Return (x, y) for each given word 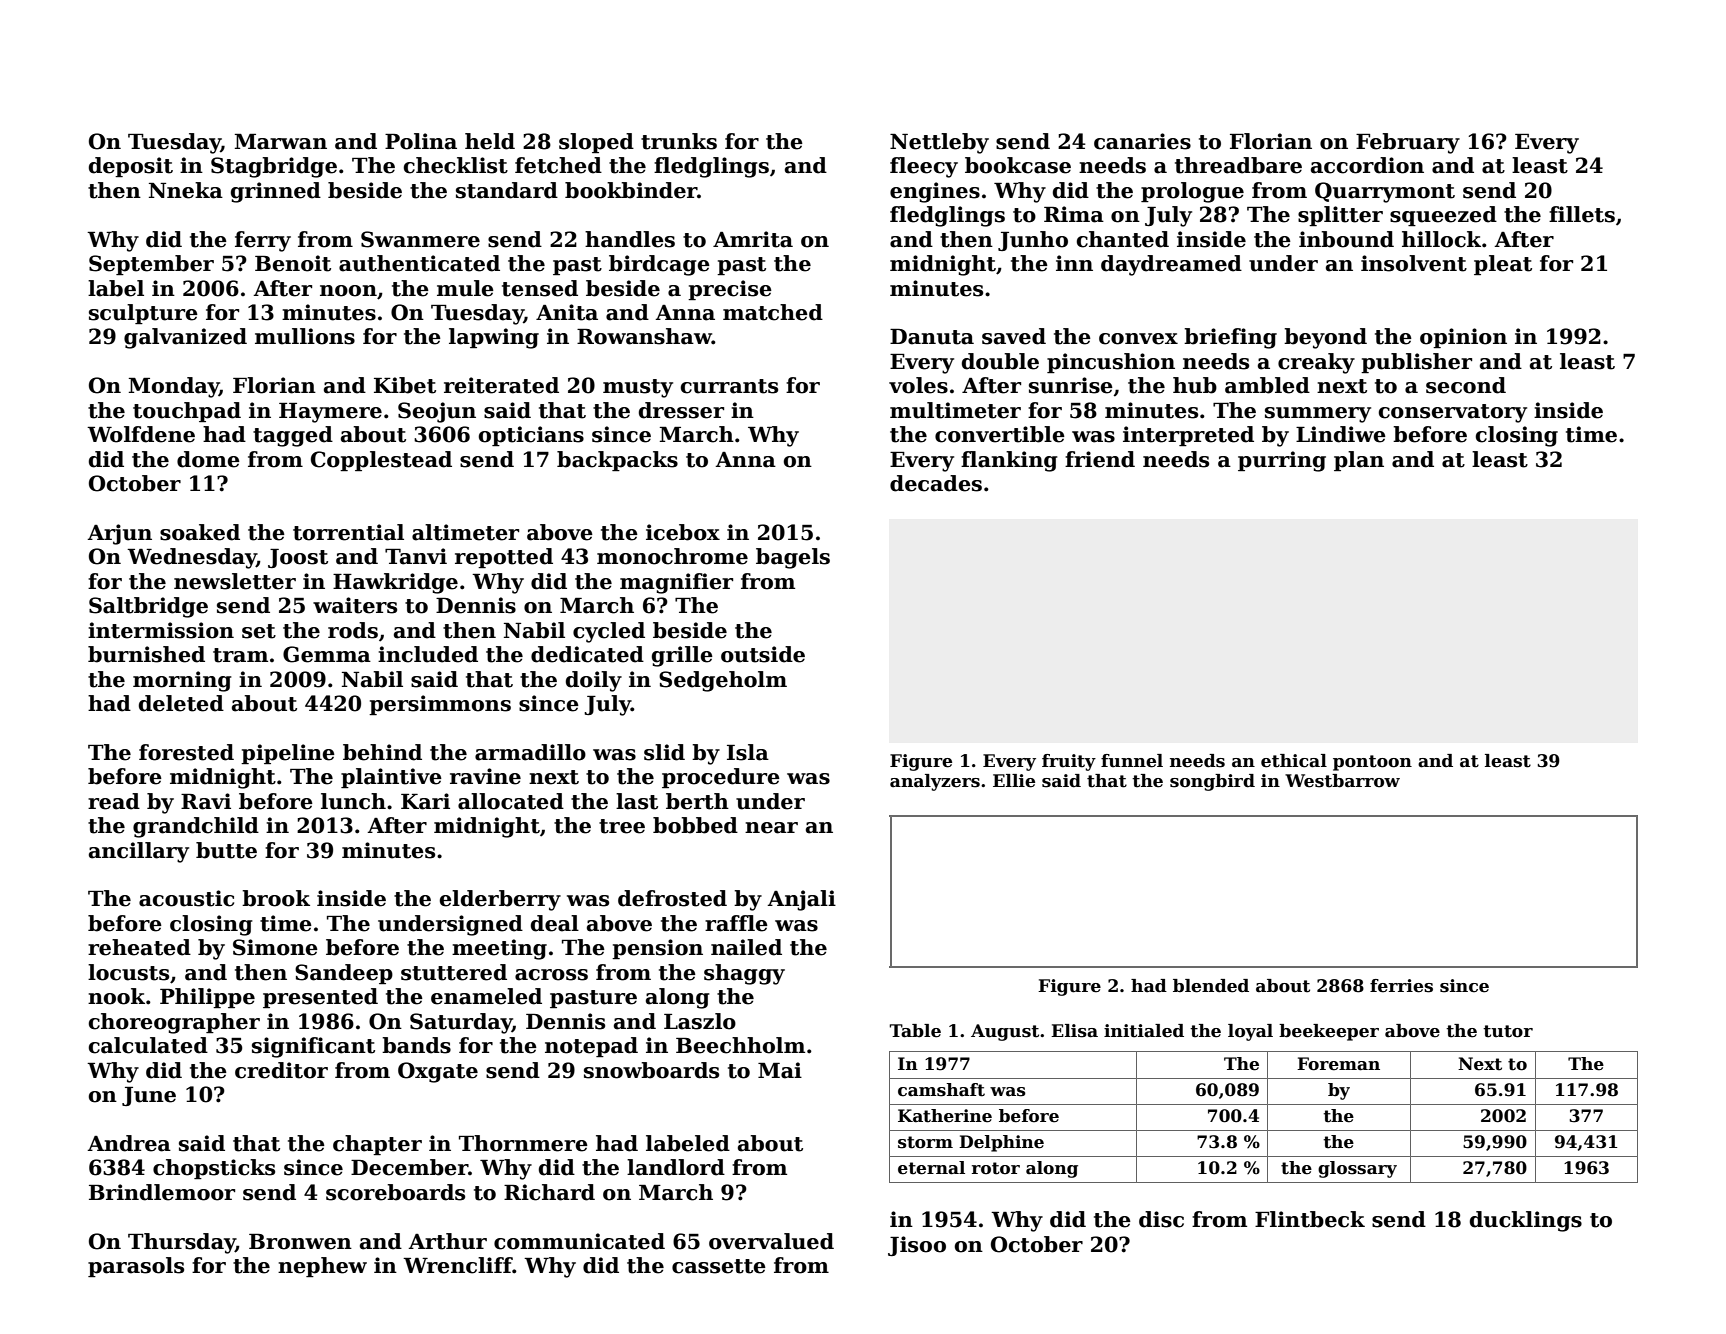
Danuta (932, 337)
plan (1359, 461)
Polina (421, 141)
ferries (1401, 986)
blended (1211, 986)
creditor (281, 1070)
